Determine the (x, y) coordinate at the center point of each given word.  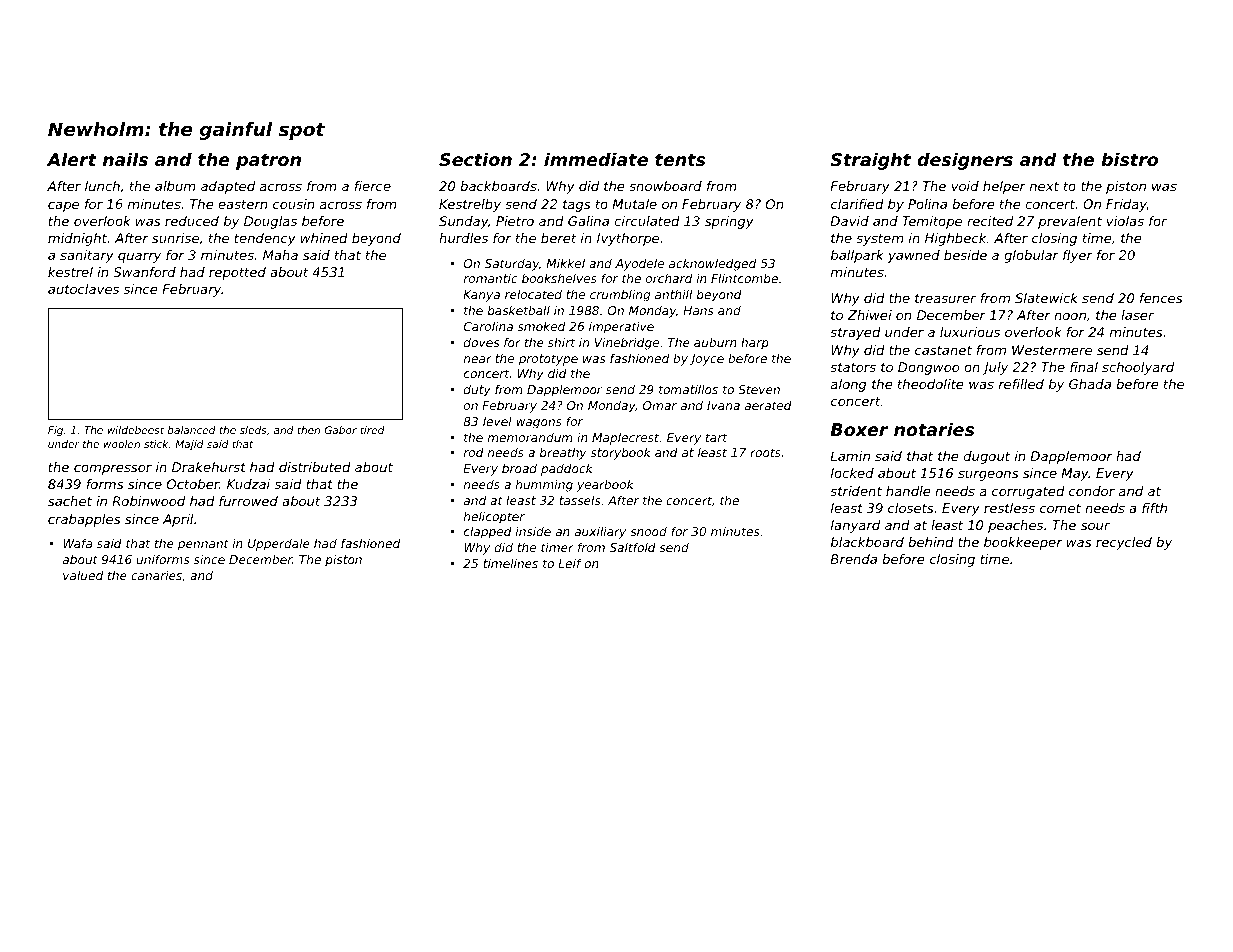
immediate (596, 159)
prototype (548, 360)
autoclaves (83, 289)
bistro (1129, 159)
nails (125, 159)
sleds (253, 430)
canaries (156, 575)
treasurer (945, 298)
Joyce (707, 360)
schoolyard (1138, 368)
